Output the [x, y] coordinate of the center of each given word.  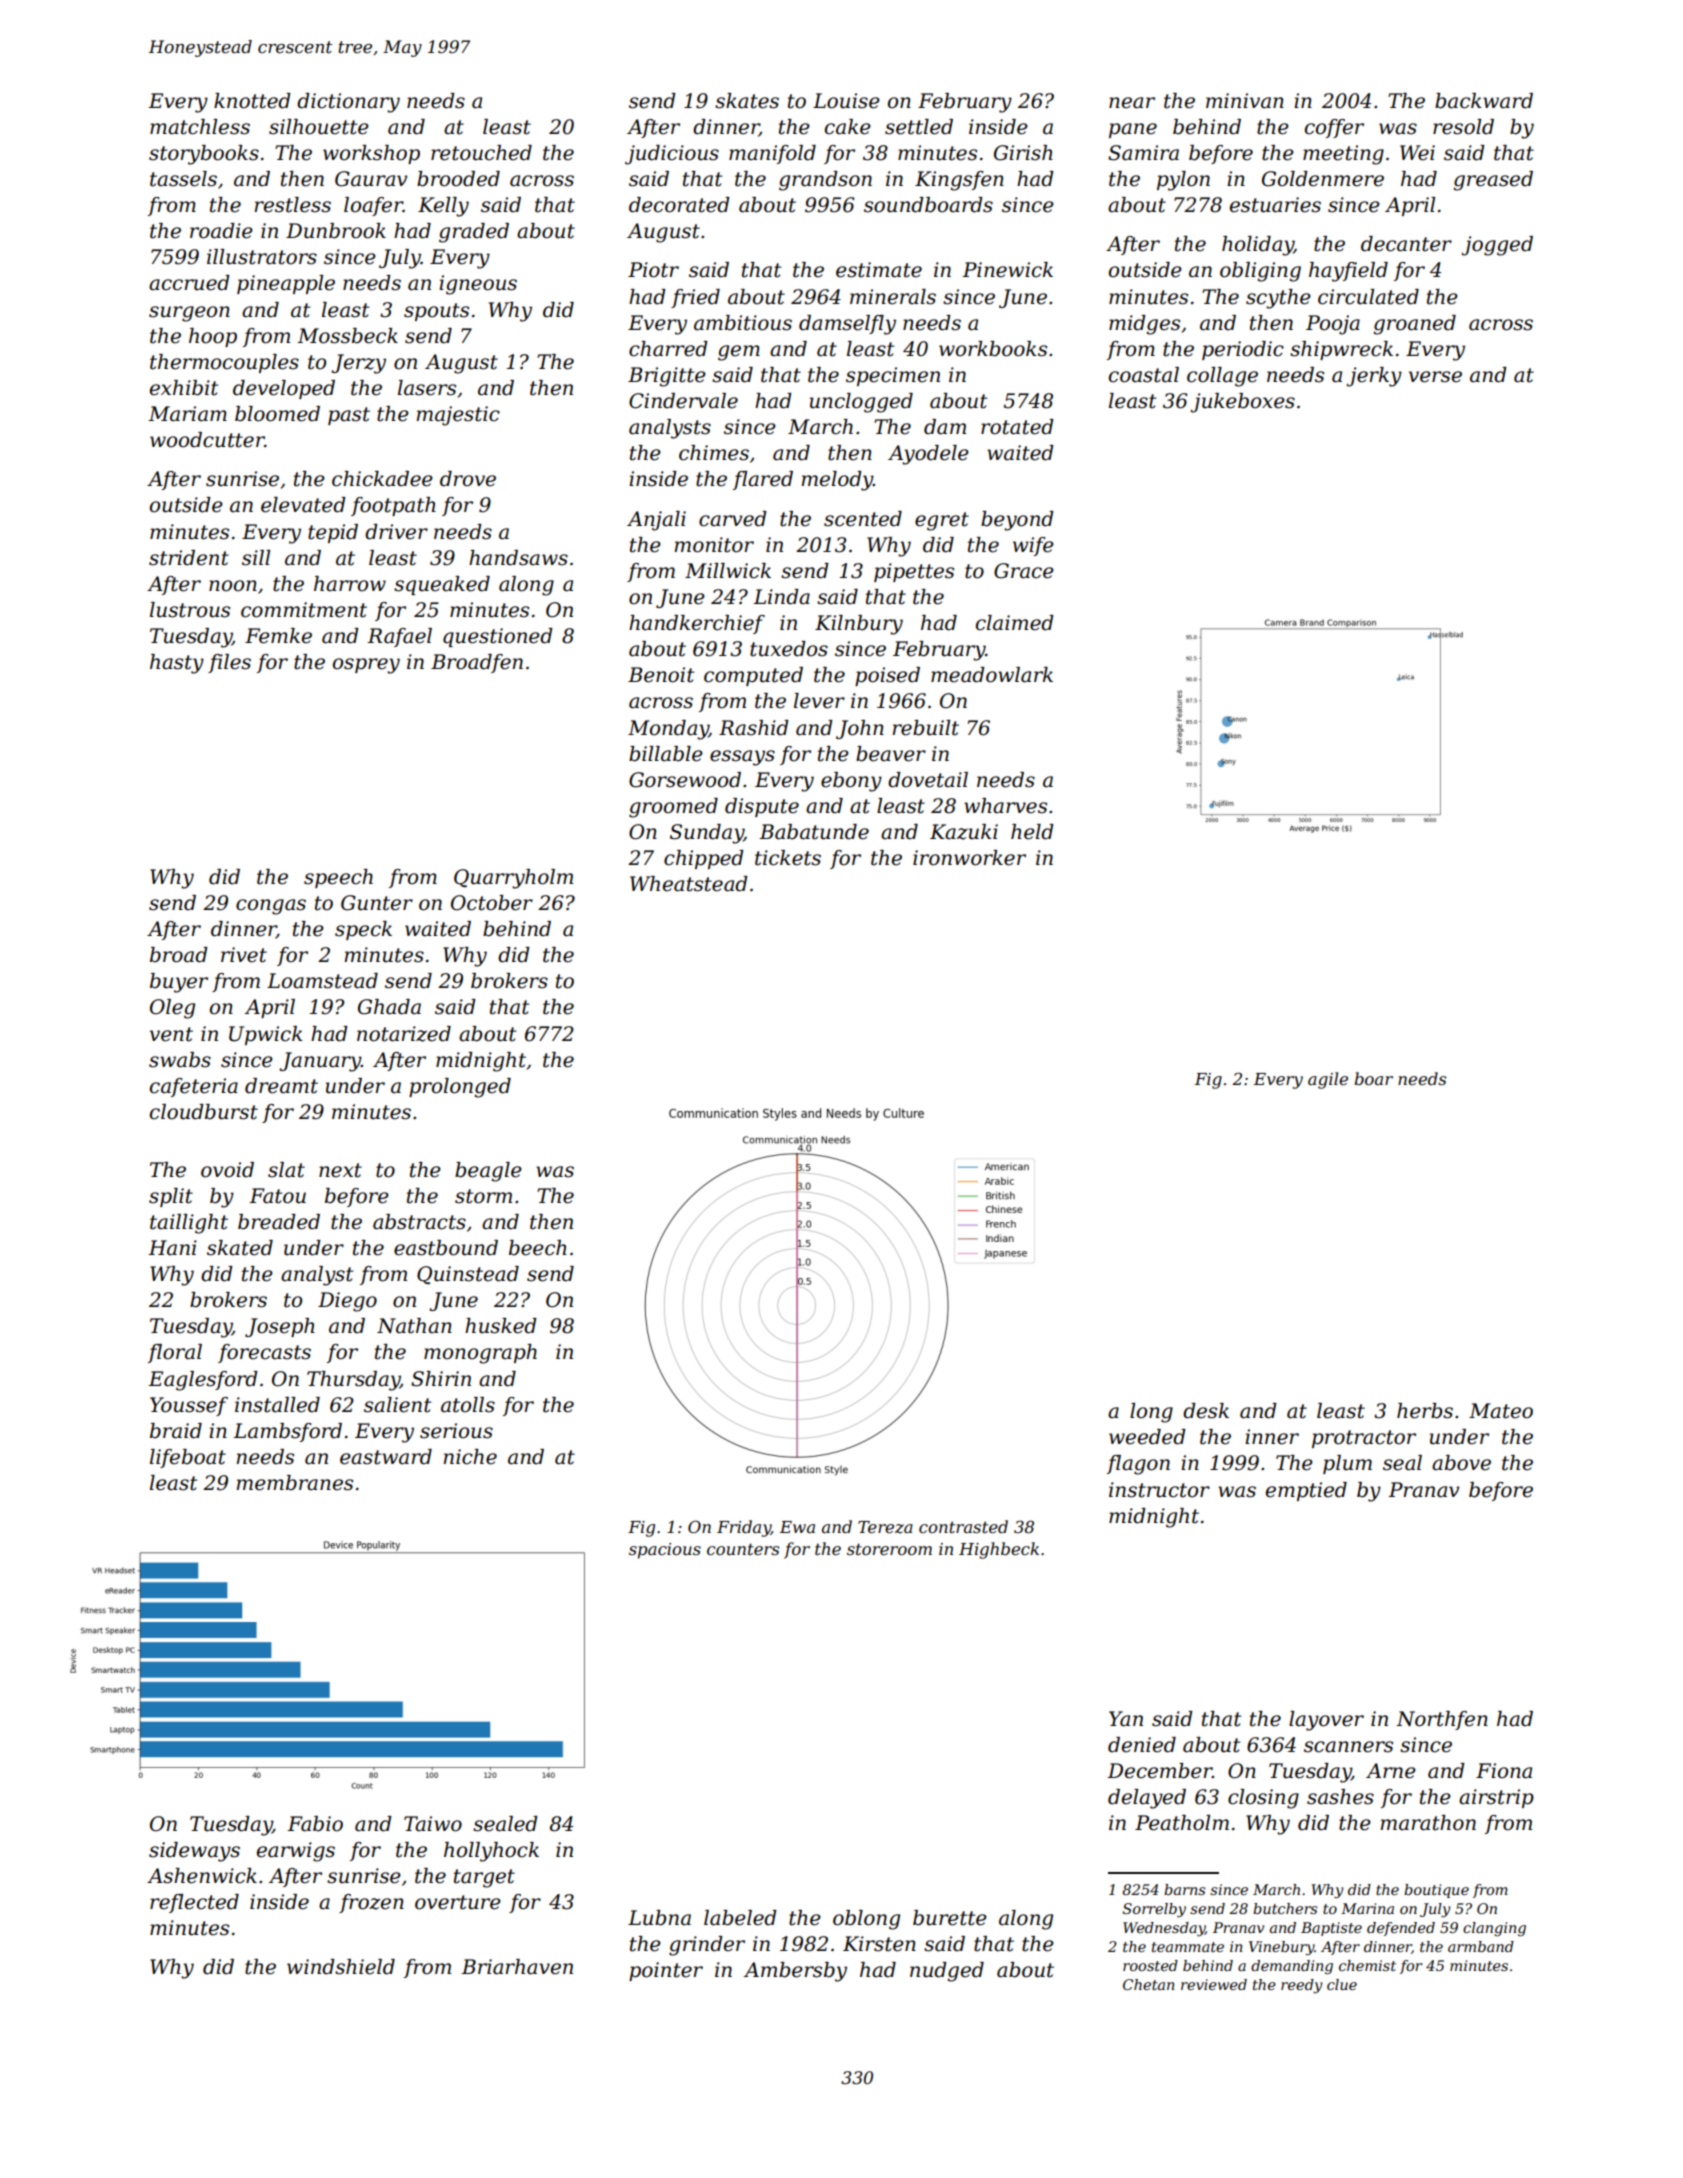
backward [1484, 101]
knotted [252, 101]
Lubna [659, 1918]
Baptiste [1331, 1929]
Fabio [315, 1824]
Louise [846, 101]
